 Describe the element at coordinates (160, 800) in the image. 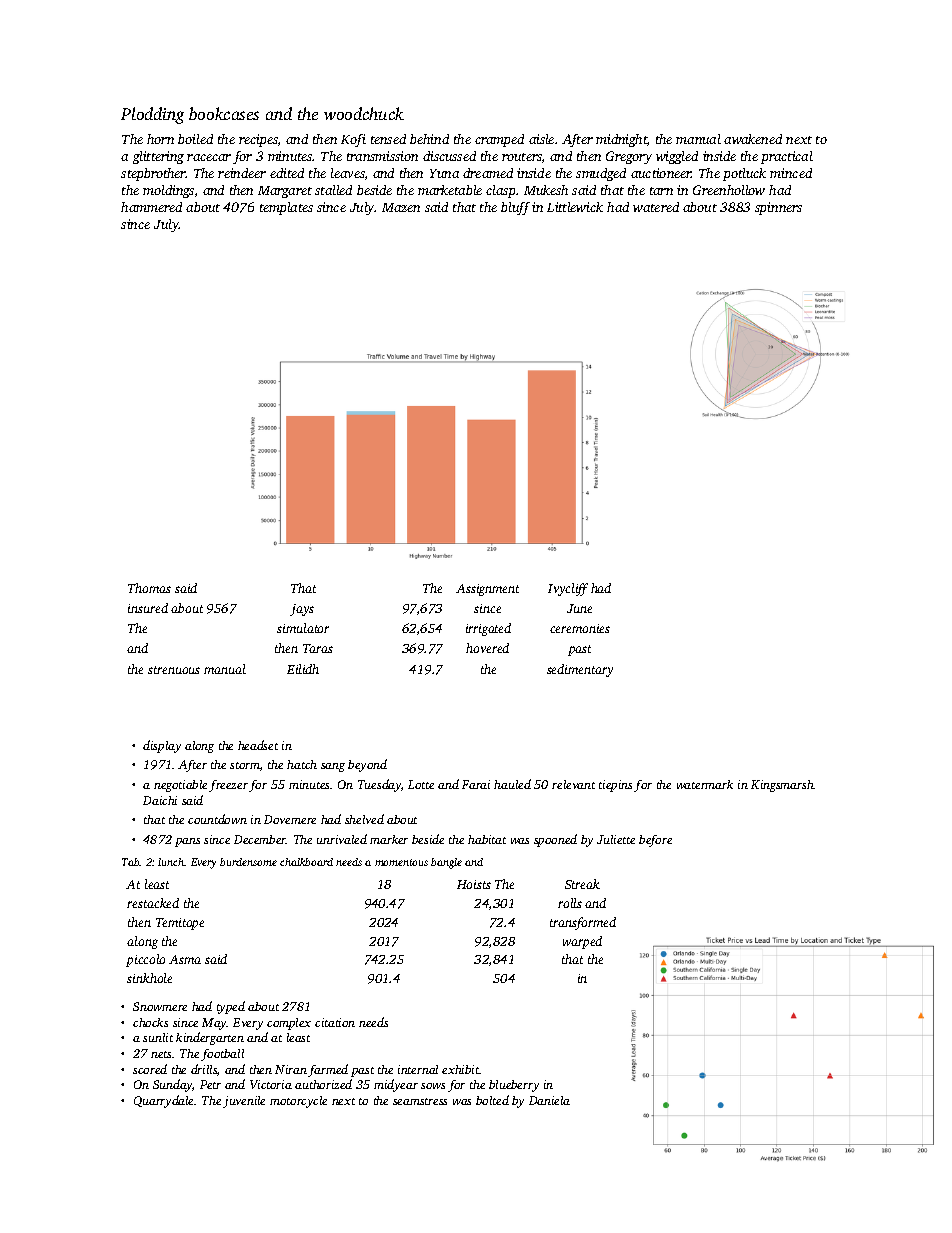

I see `Daichi` at that location.
